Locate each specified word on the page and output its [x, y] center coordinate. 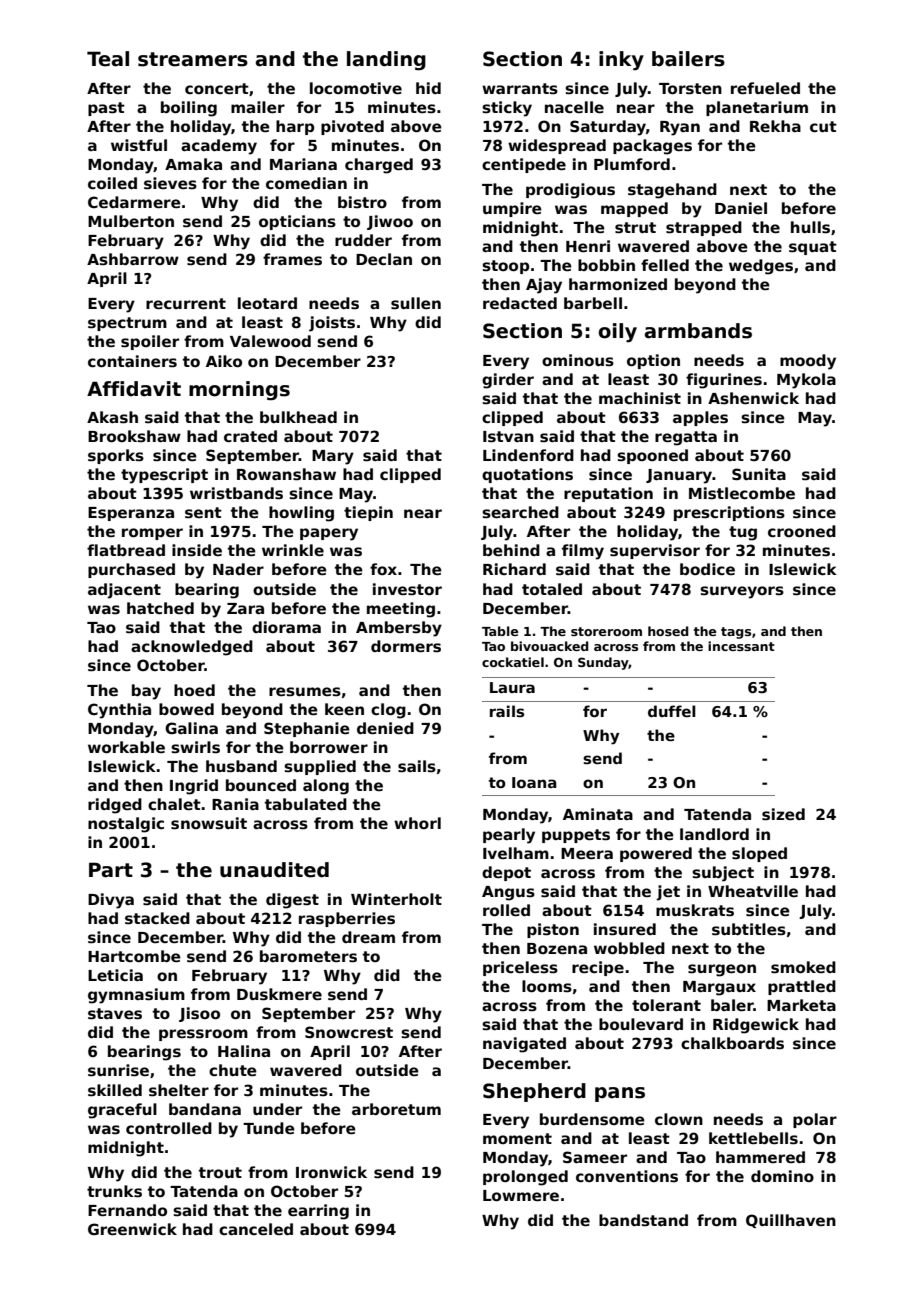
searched [520, 512]
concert [217, 88]
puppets [576, 836]
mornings [239, 390]
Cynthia [119, 711]
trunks [114, 1191]
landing [386, 60]
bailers [688, 59]
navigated [524, 1045]
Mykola [806, 381]
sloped [759, 854]
